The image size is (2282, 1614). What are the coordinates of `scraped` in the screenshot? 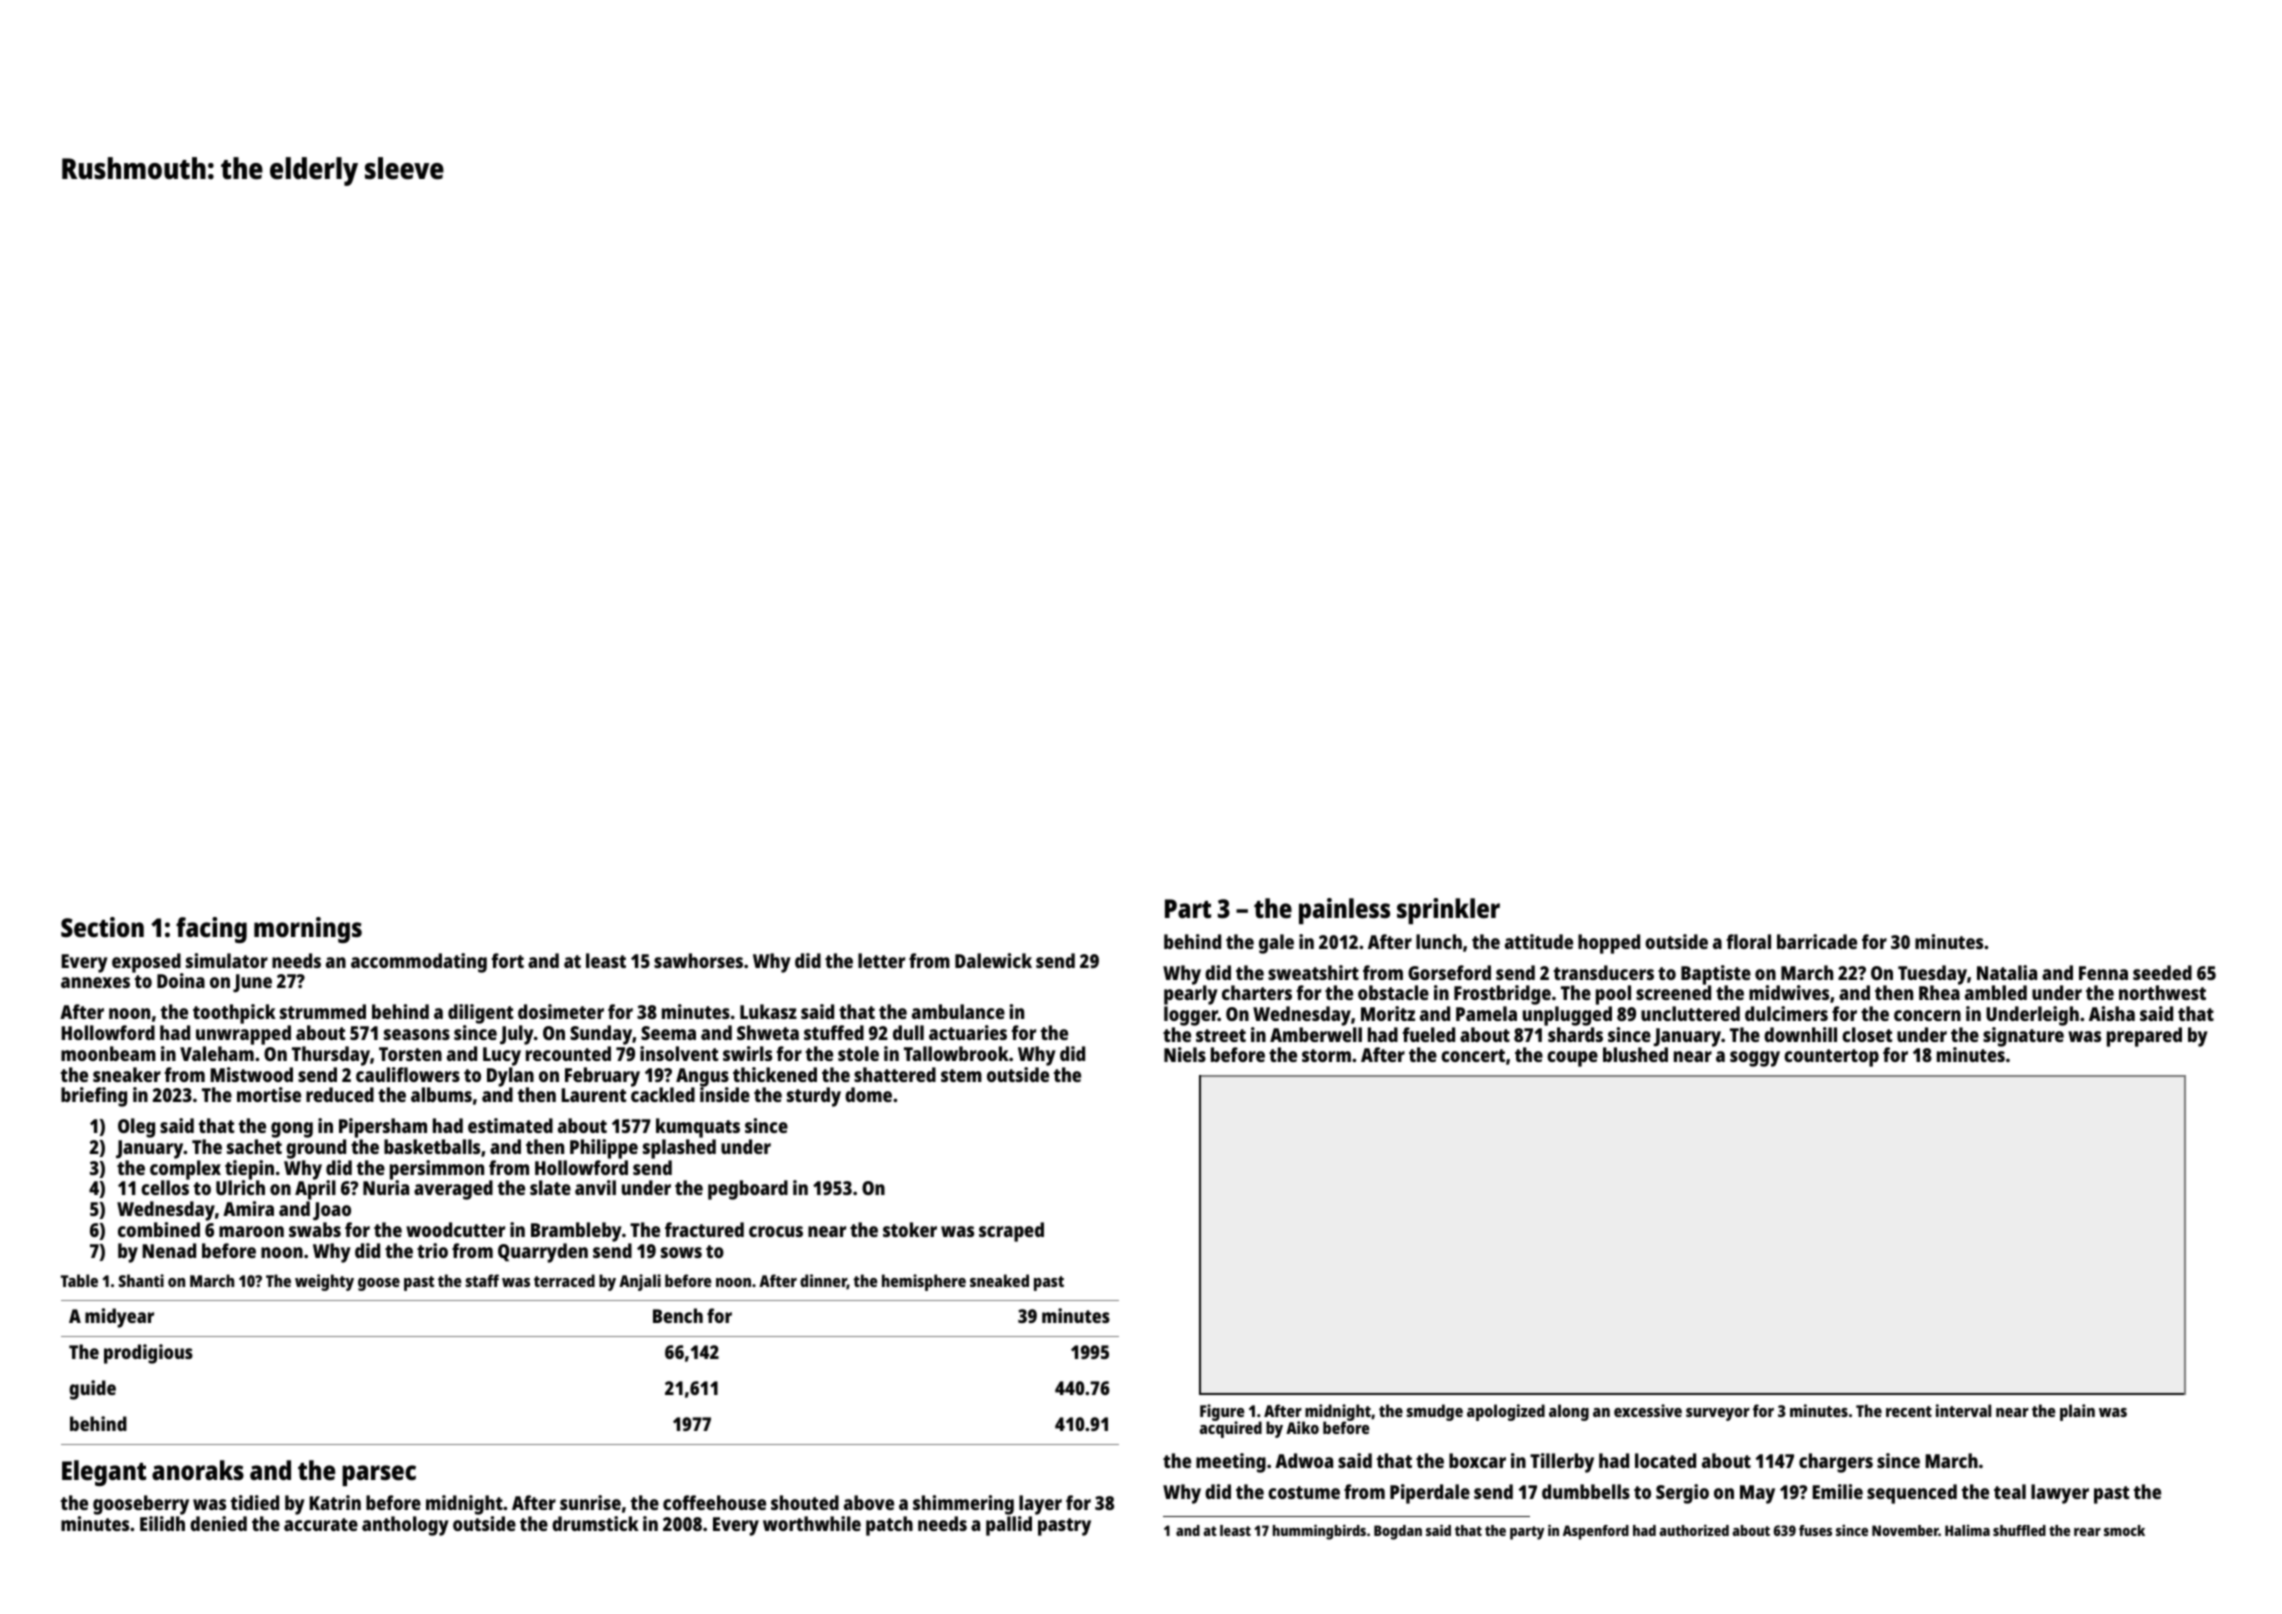 It's located at (1011, 1232).
